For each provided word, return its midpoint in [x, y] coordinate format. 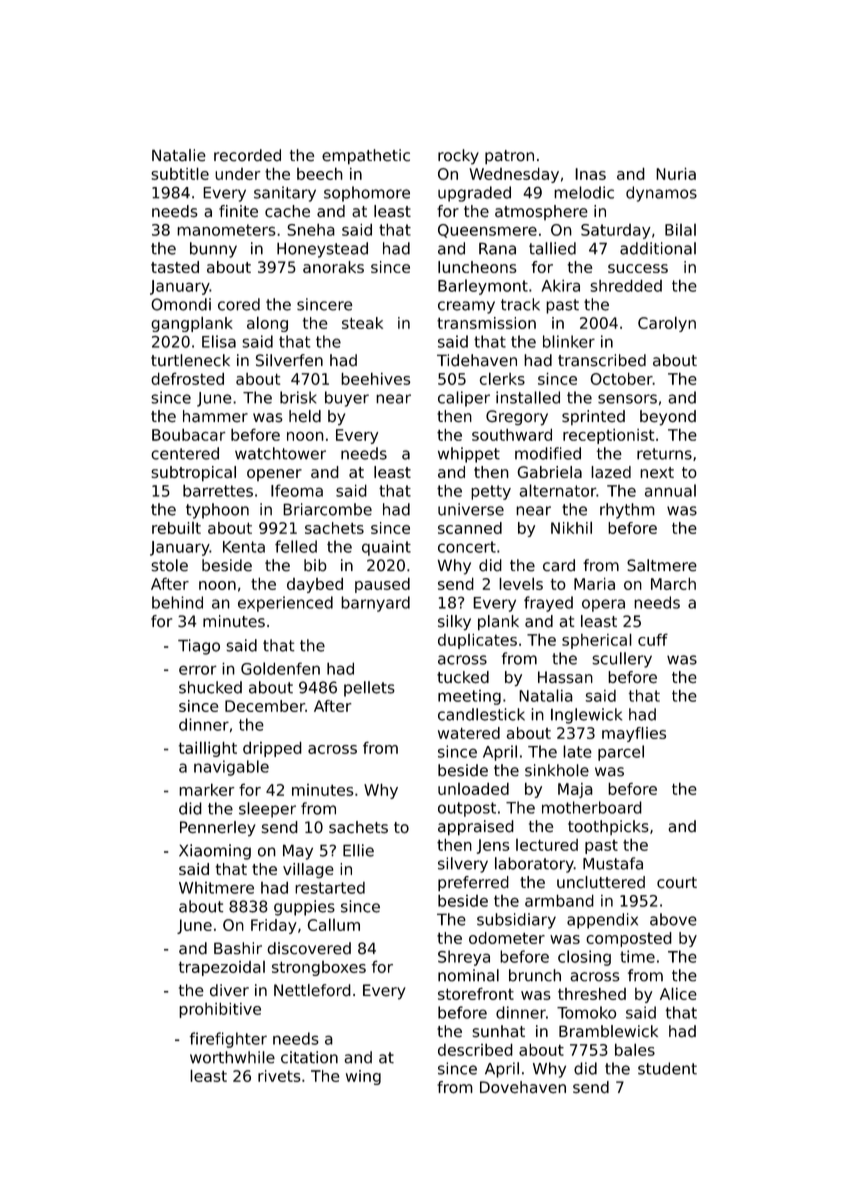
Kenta [244, 547]
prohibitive [220, 1010]
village [308, 870]
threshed [592, 994]
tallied [552, 248]
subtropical [193, 474]
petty [491, 492]
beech [320, 173]
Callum [334, 924]
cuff [653, 639]
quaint [386, 548]
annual [670, 490]
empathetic [366, 157]
